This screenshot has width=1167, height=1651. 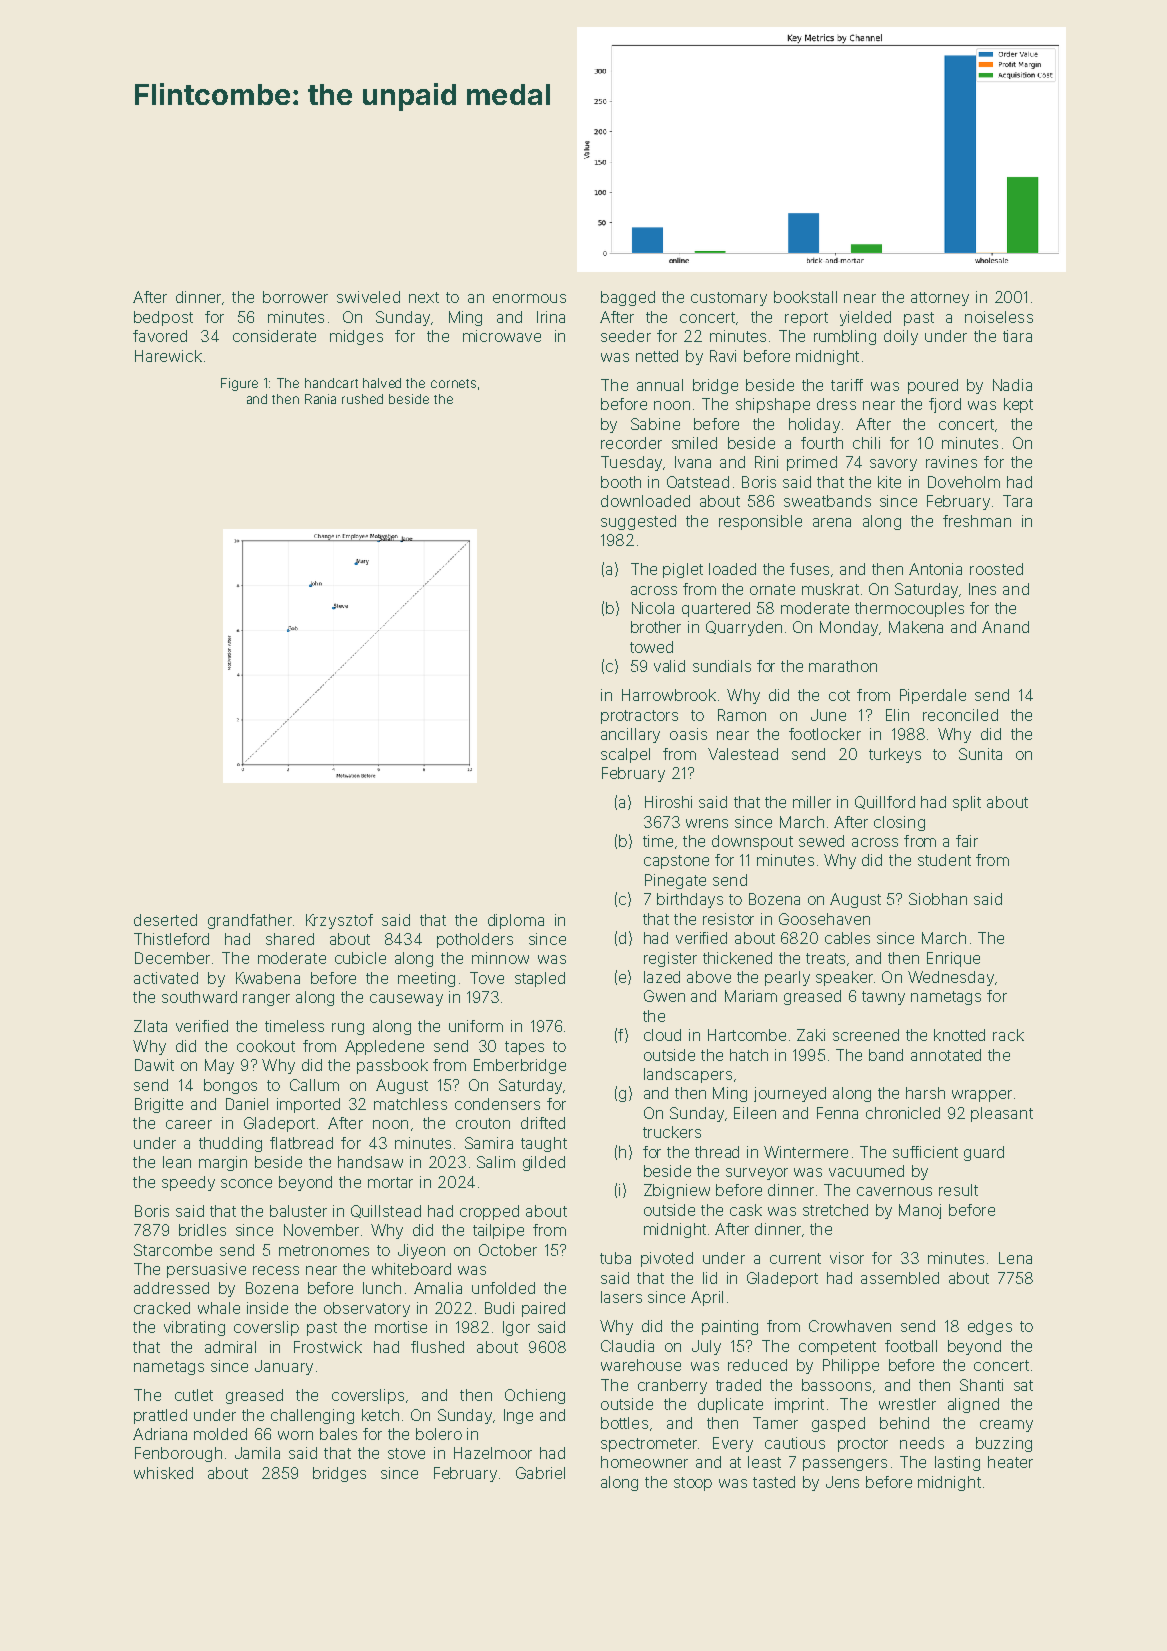 I want to click on result, so click(x=958, y=1190).
